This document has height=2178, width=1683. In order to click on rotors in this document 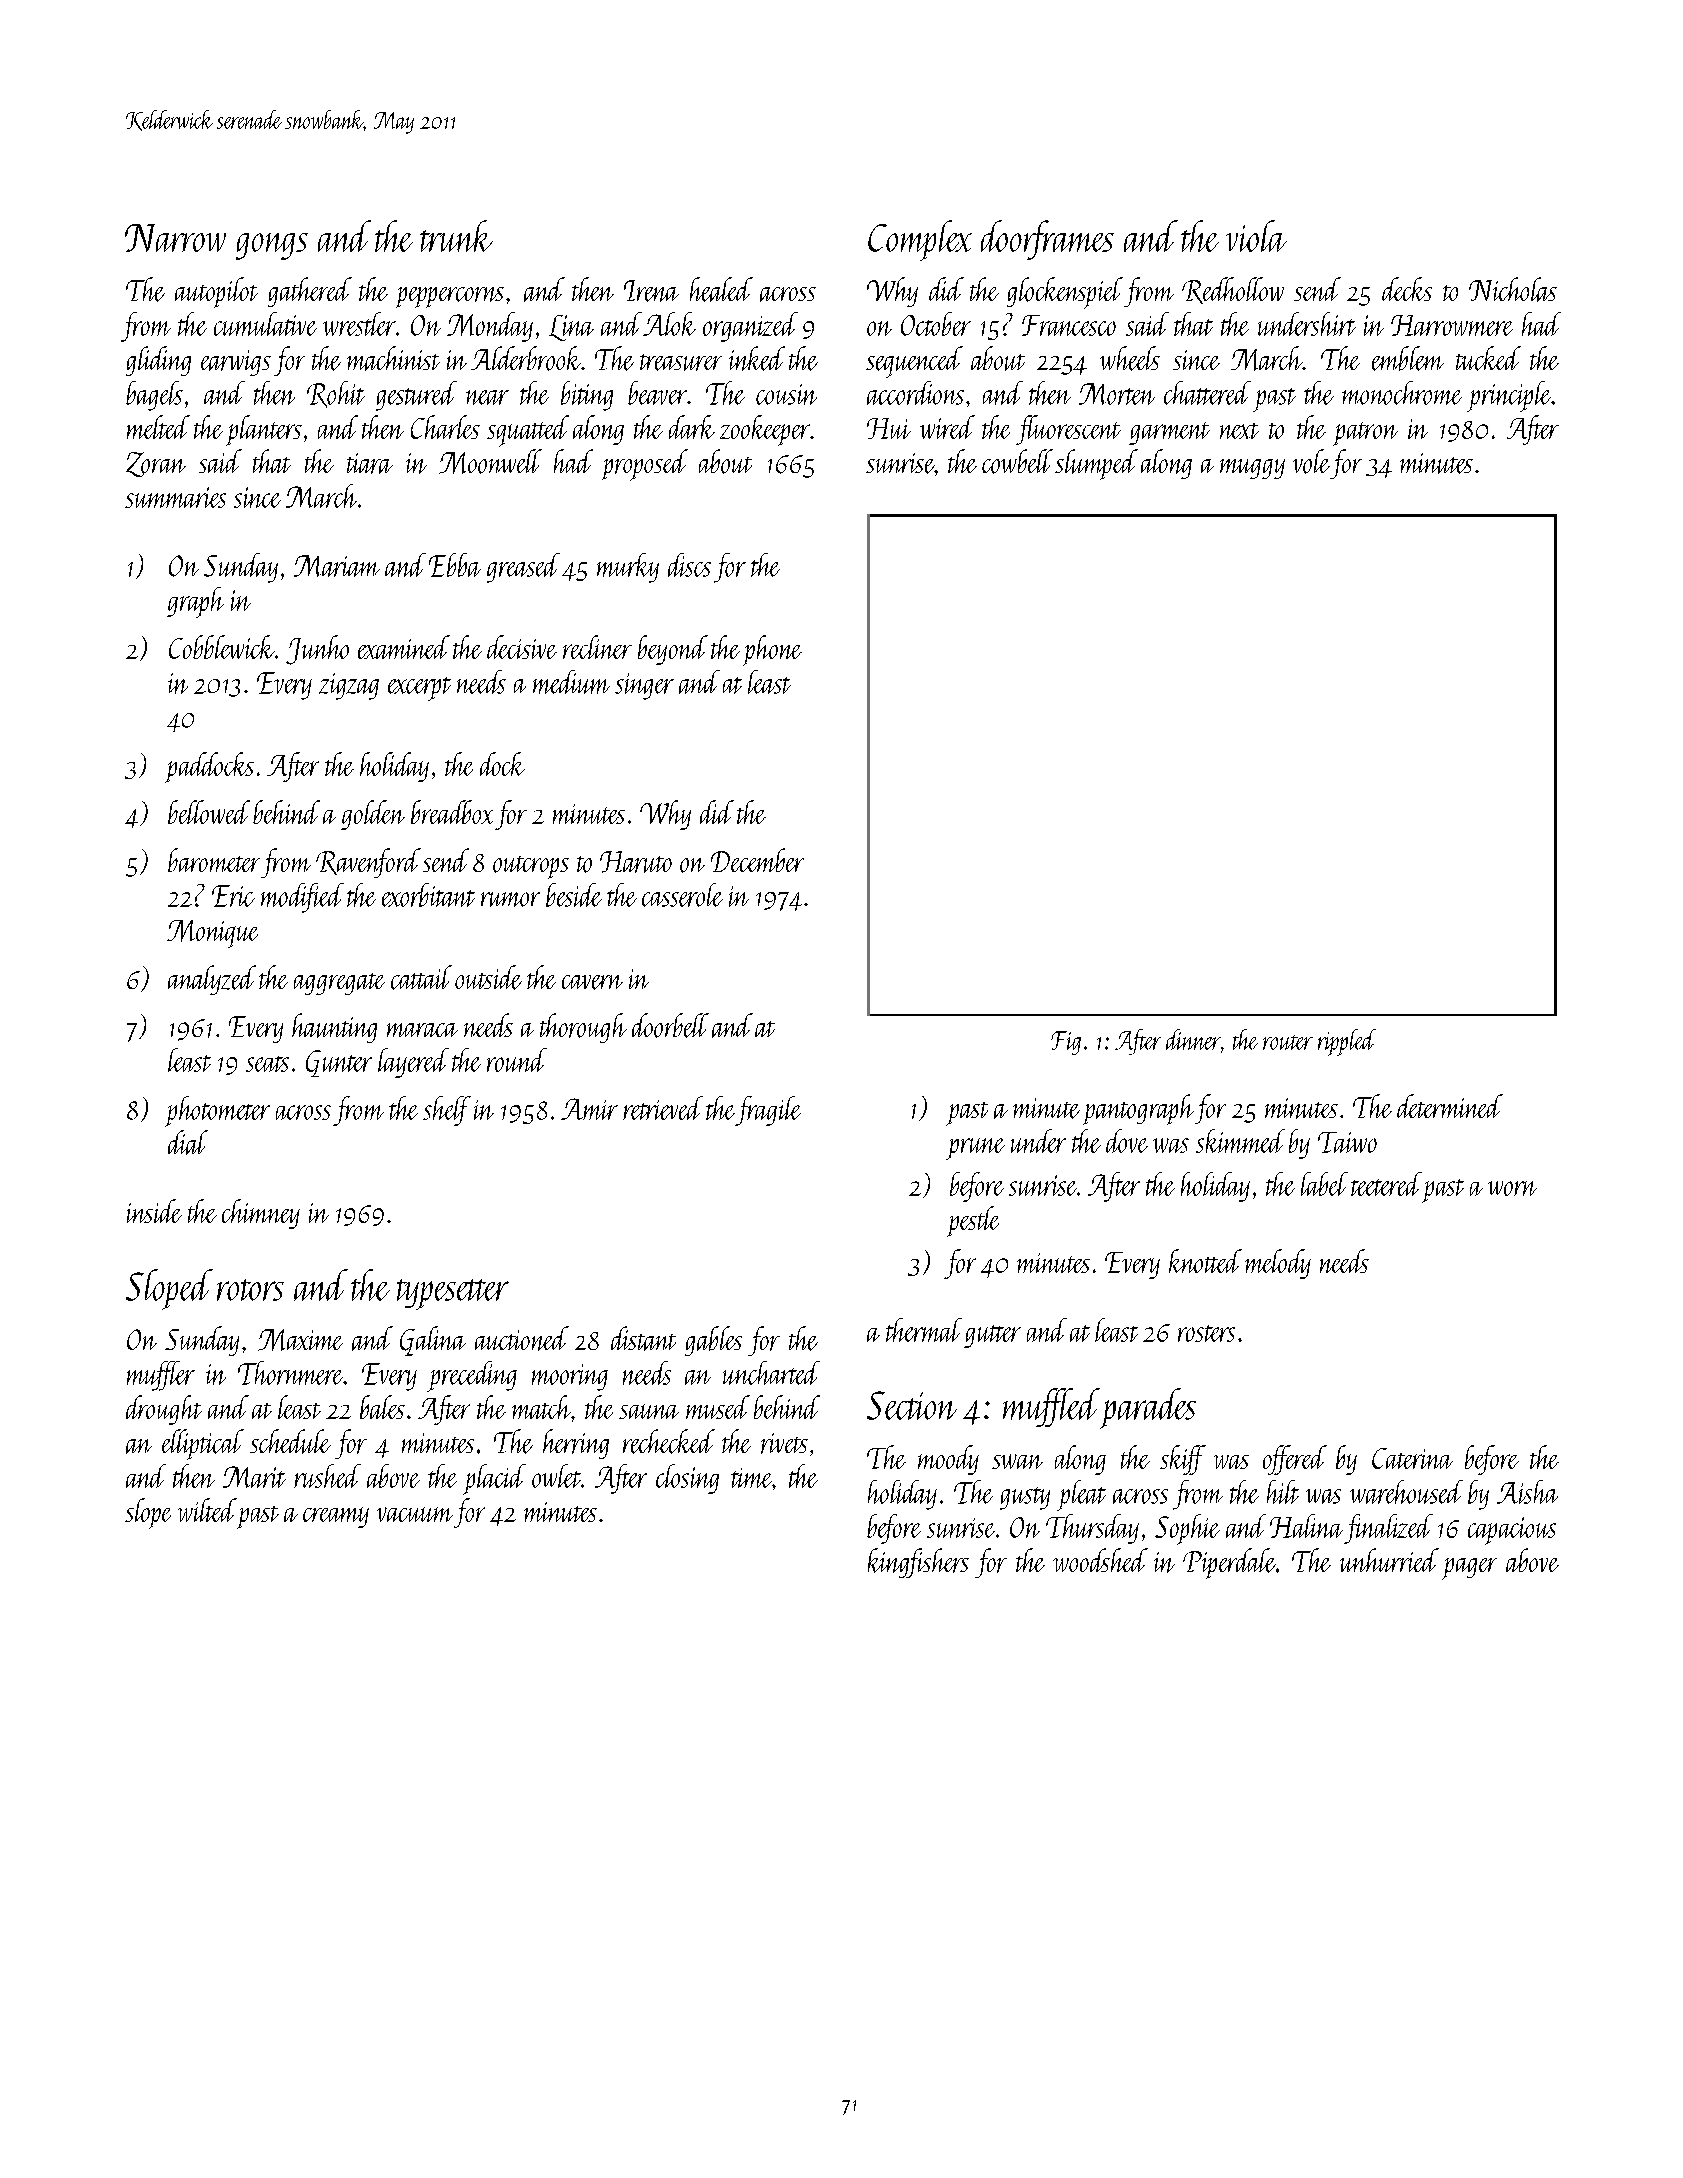, I will do `click(250, 1290)`.
